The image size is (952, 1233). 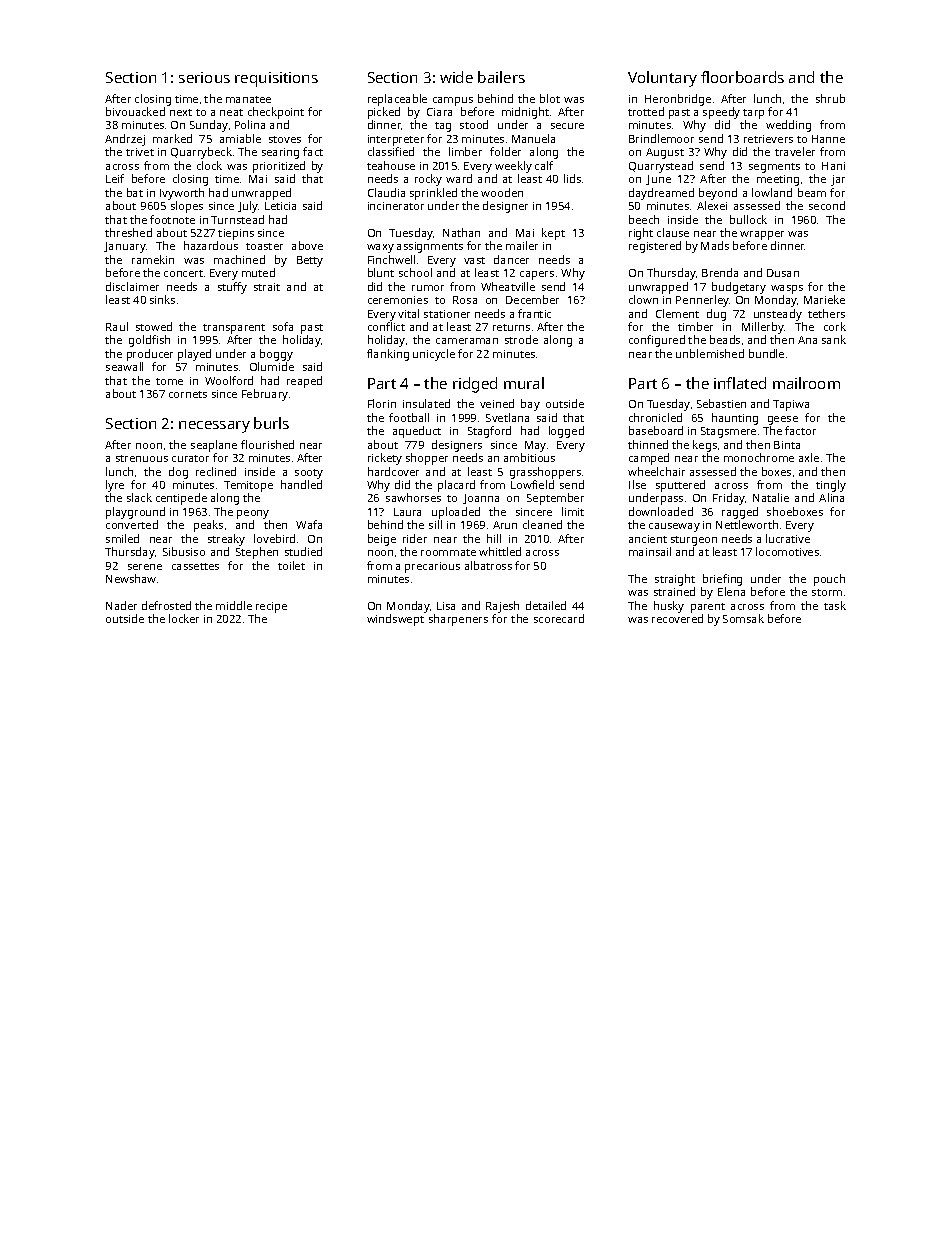 I want to click on floorboards, so click(x=742, y=77).
